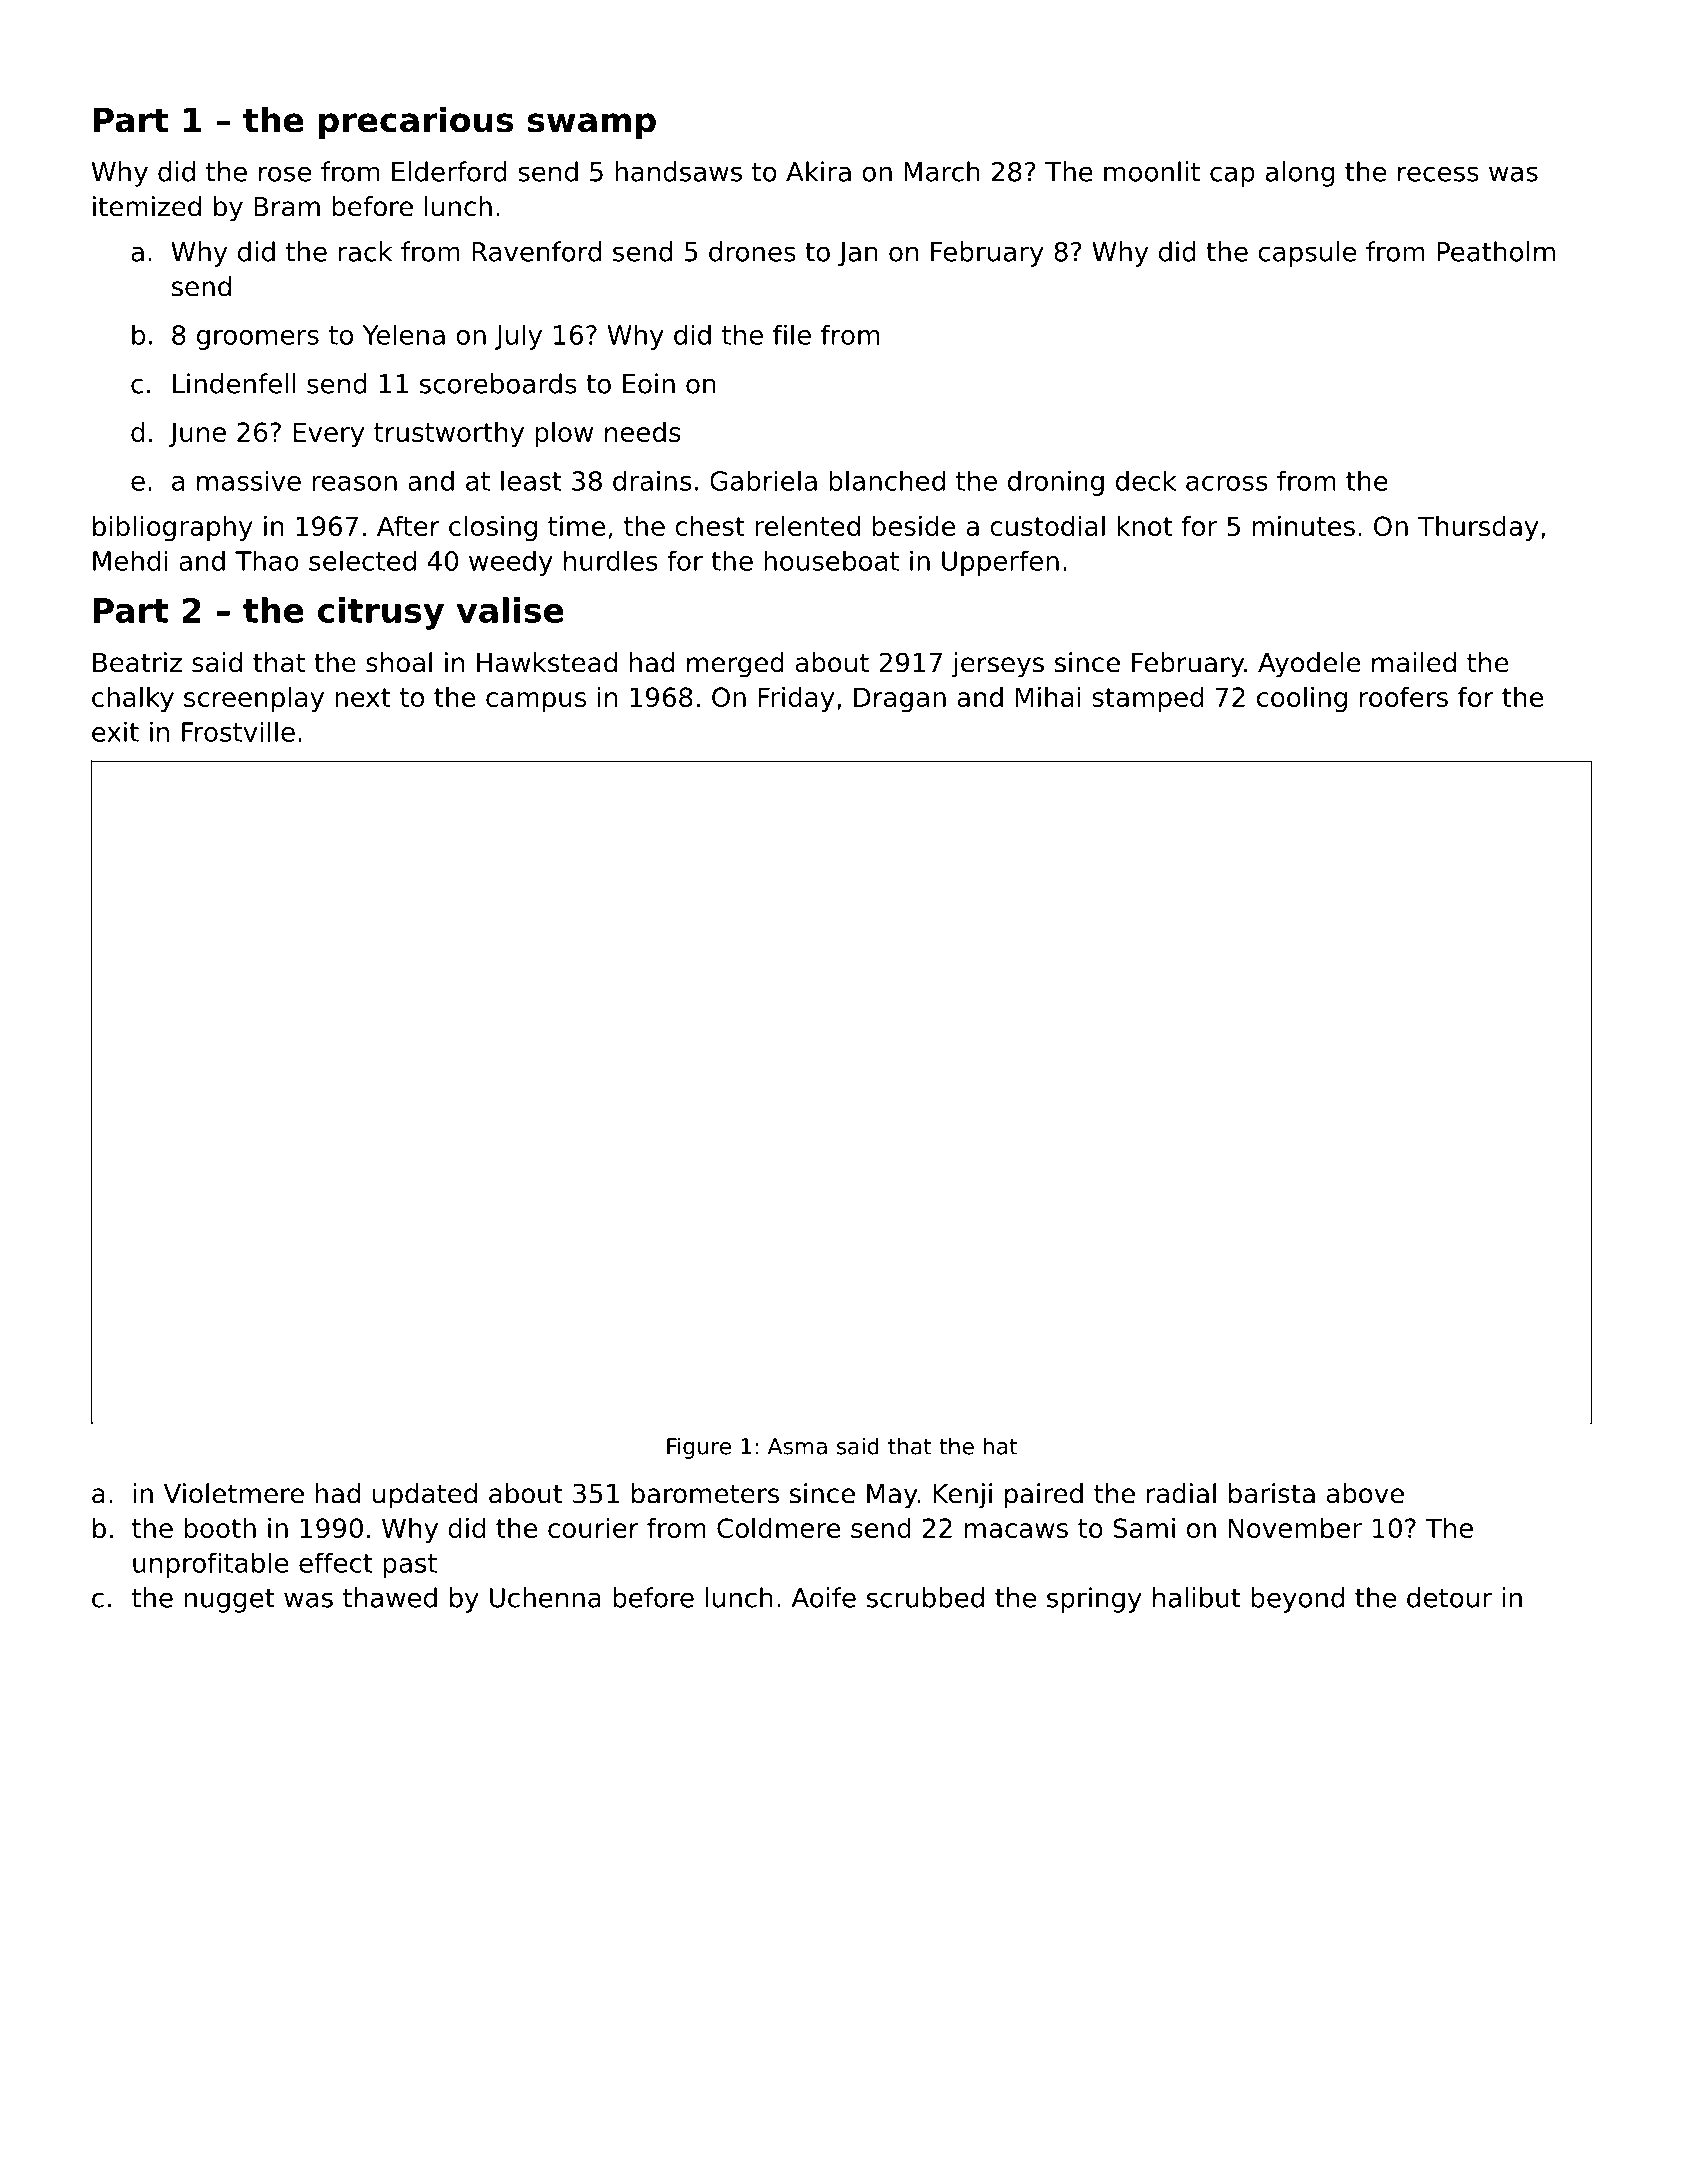 Image resolution: width=1683 pixels, height=2178 pixels. What do you see at coordinates (1414, 662) in the screenshot?
I see `mailed` at bounding box center [1414, 662].
